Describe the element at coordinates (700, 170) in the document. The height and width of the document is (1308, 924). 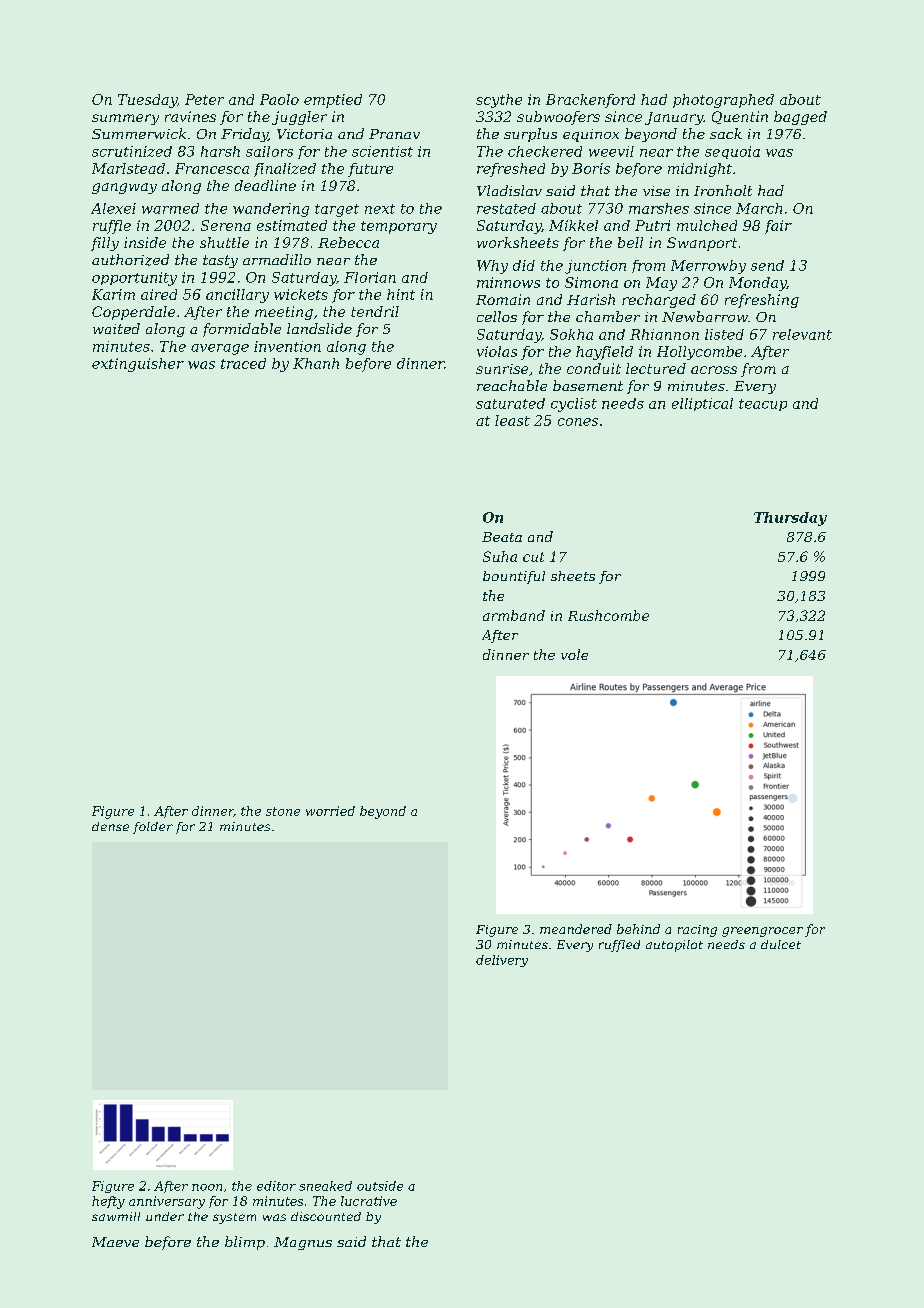
I see `midnight` at that location.
